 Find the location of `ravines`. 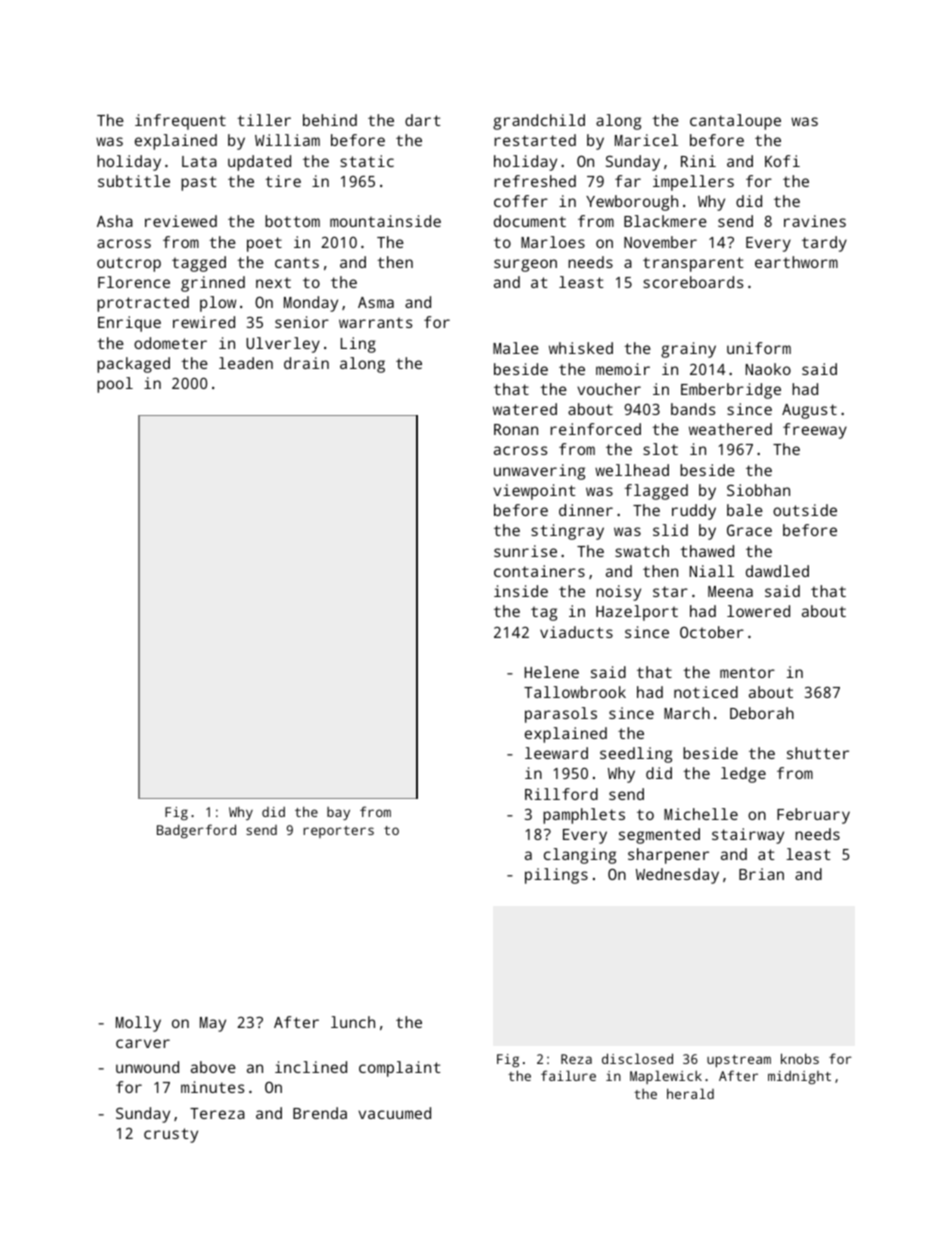

ravines is located at coordinates (815, 221).
